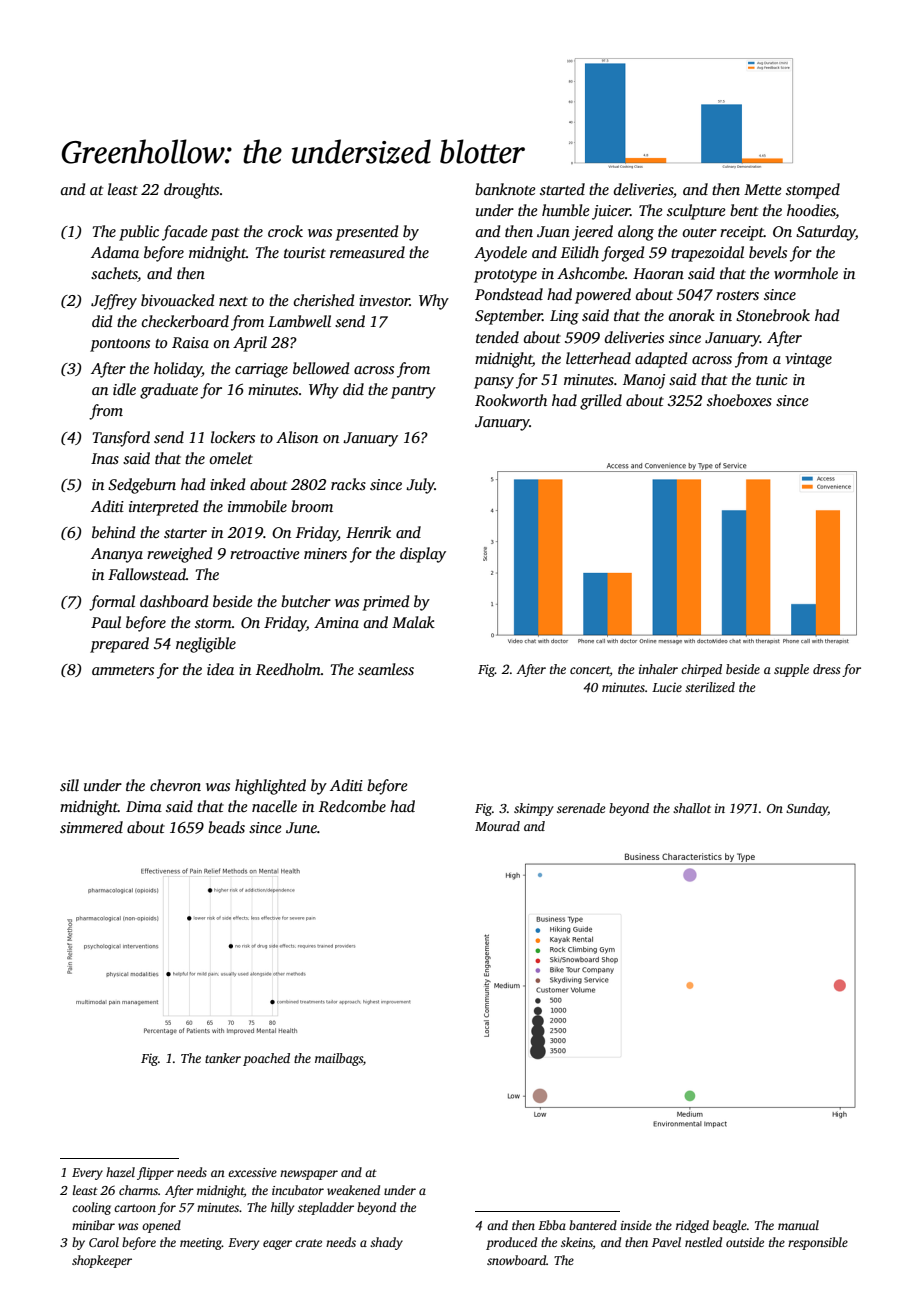 The image size is (924, 1314). What do you see at coordinates (661, 360) in the page?
I see `adapted` at bounding box center [661, 360].
